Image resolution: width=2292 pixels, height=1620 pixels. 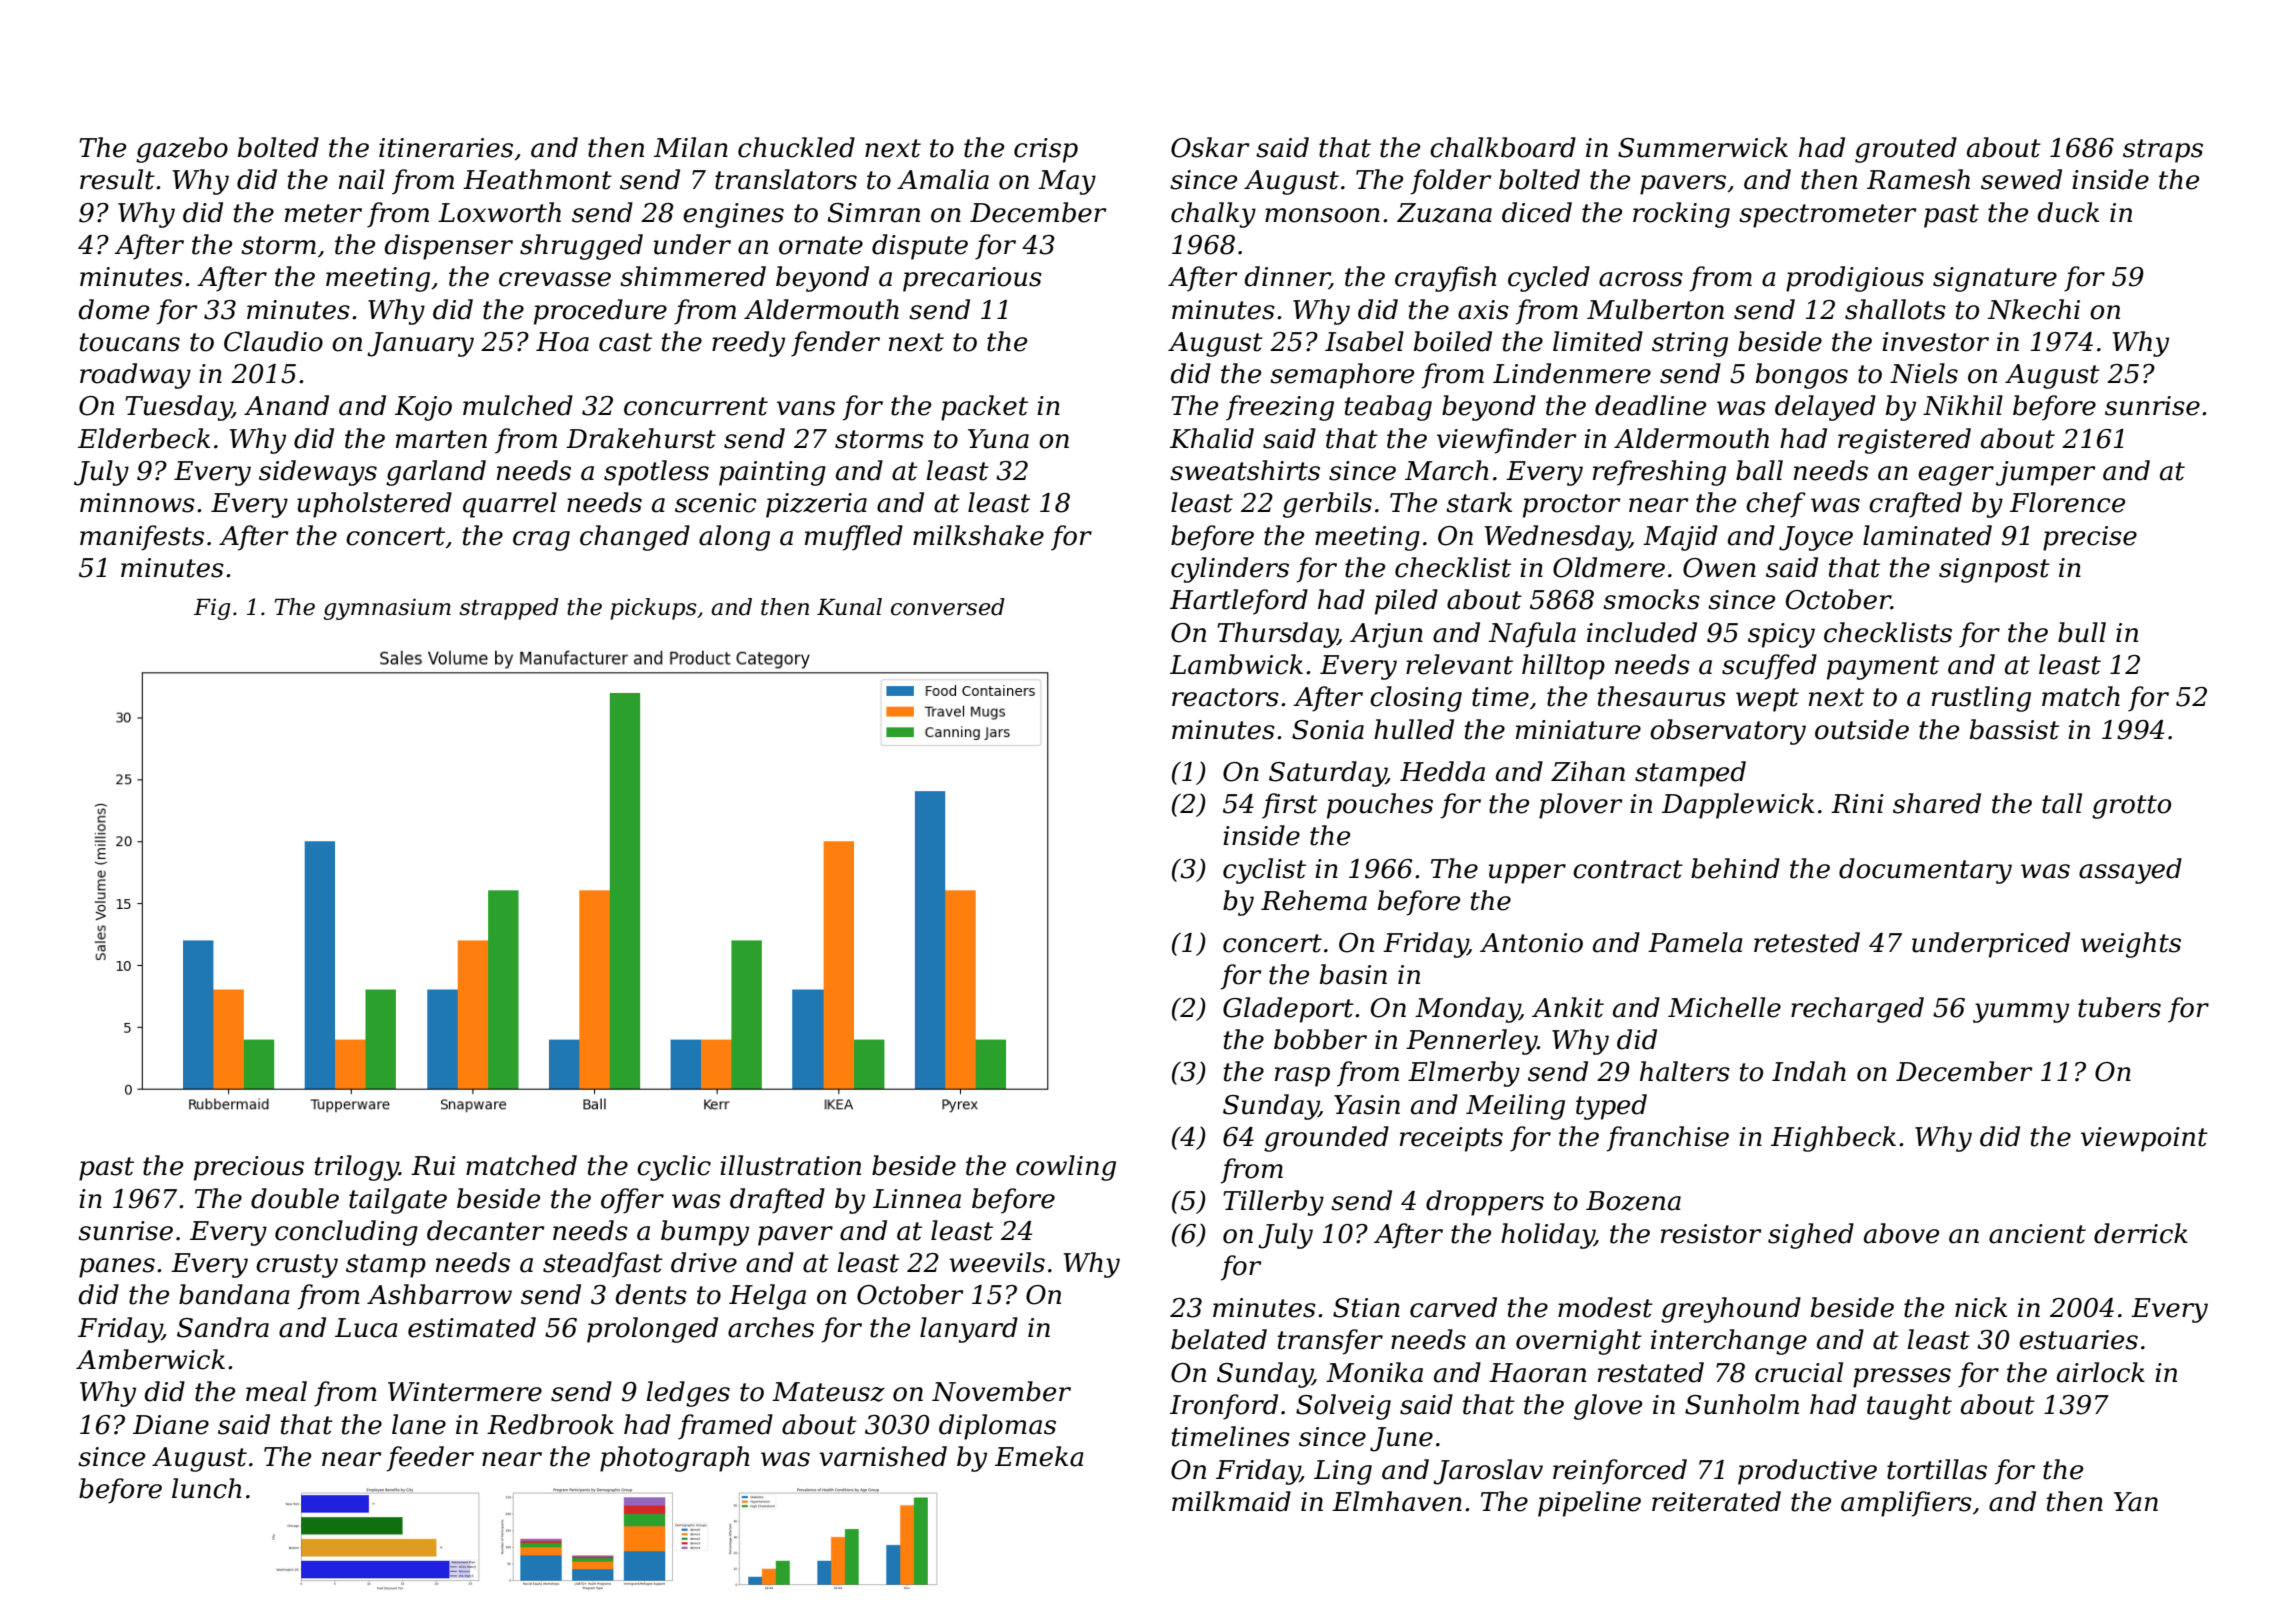 I want to click on retested, so click(x=1807, y=942).
